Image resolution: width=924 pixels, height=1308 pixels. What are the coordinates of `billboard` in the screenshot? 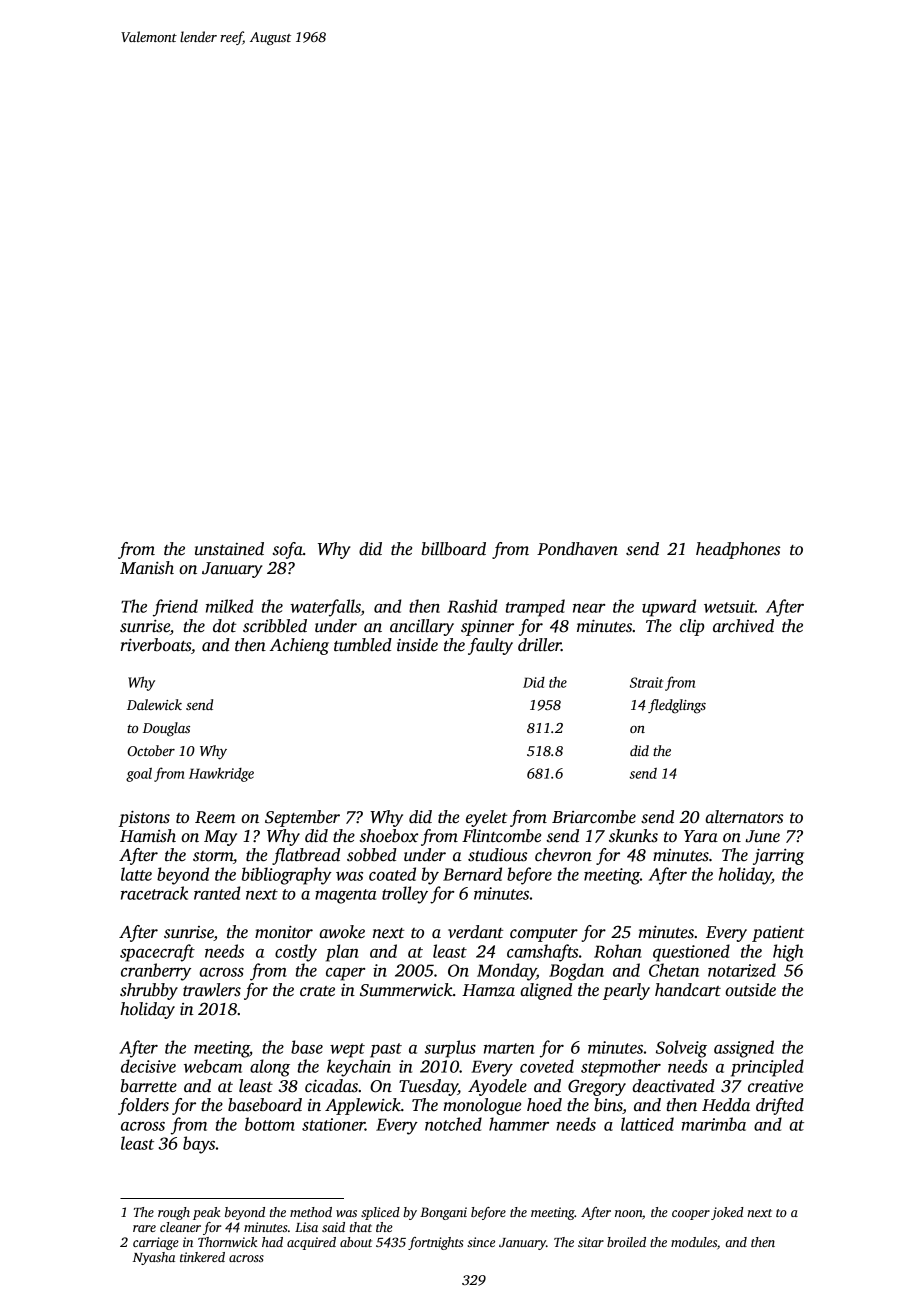 It's located at (454, 549).
